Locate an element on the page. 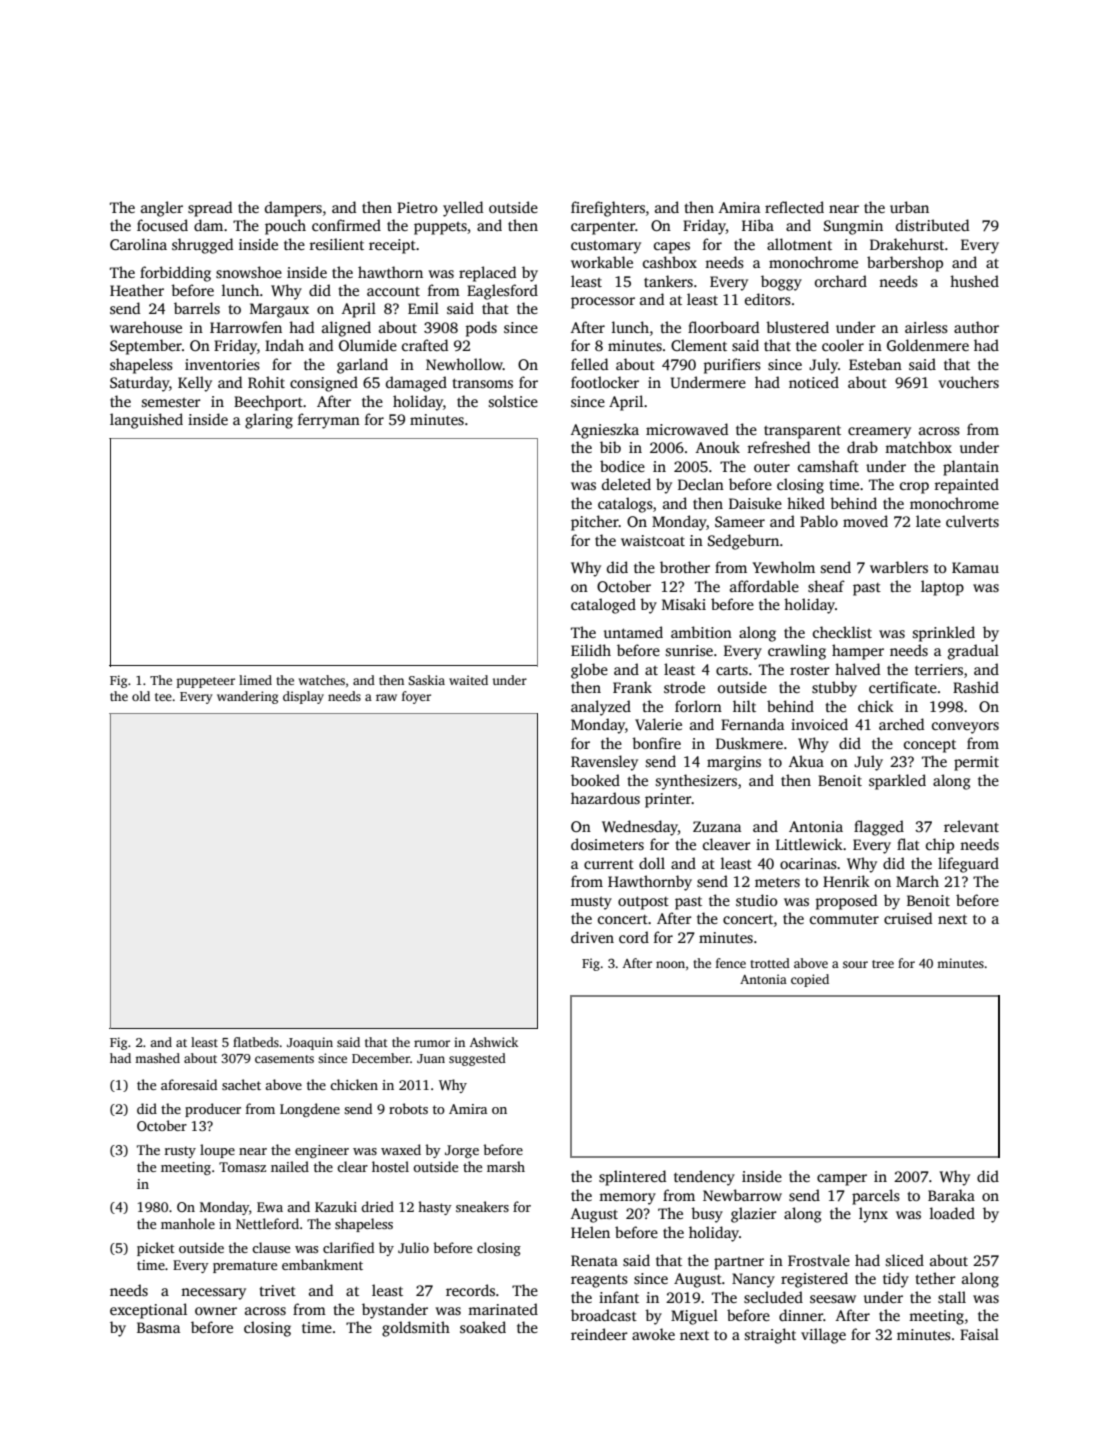  yelled is located at coordinates (463, 209).
